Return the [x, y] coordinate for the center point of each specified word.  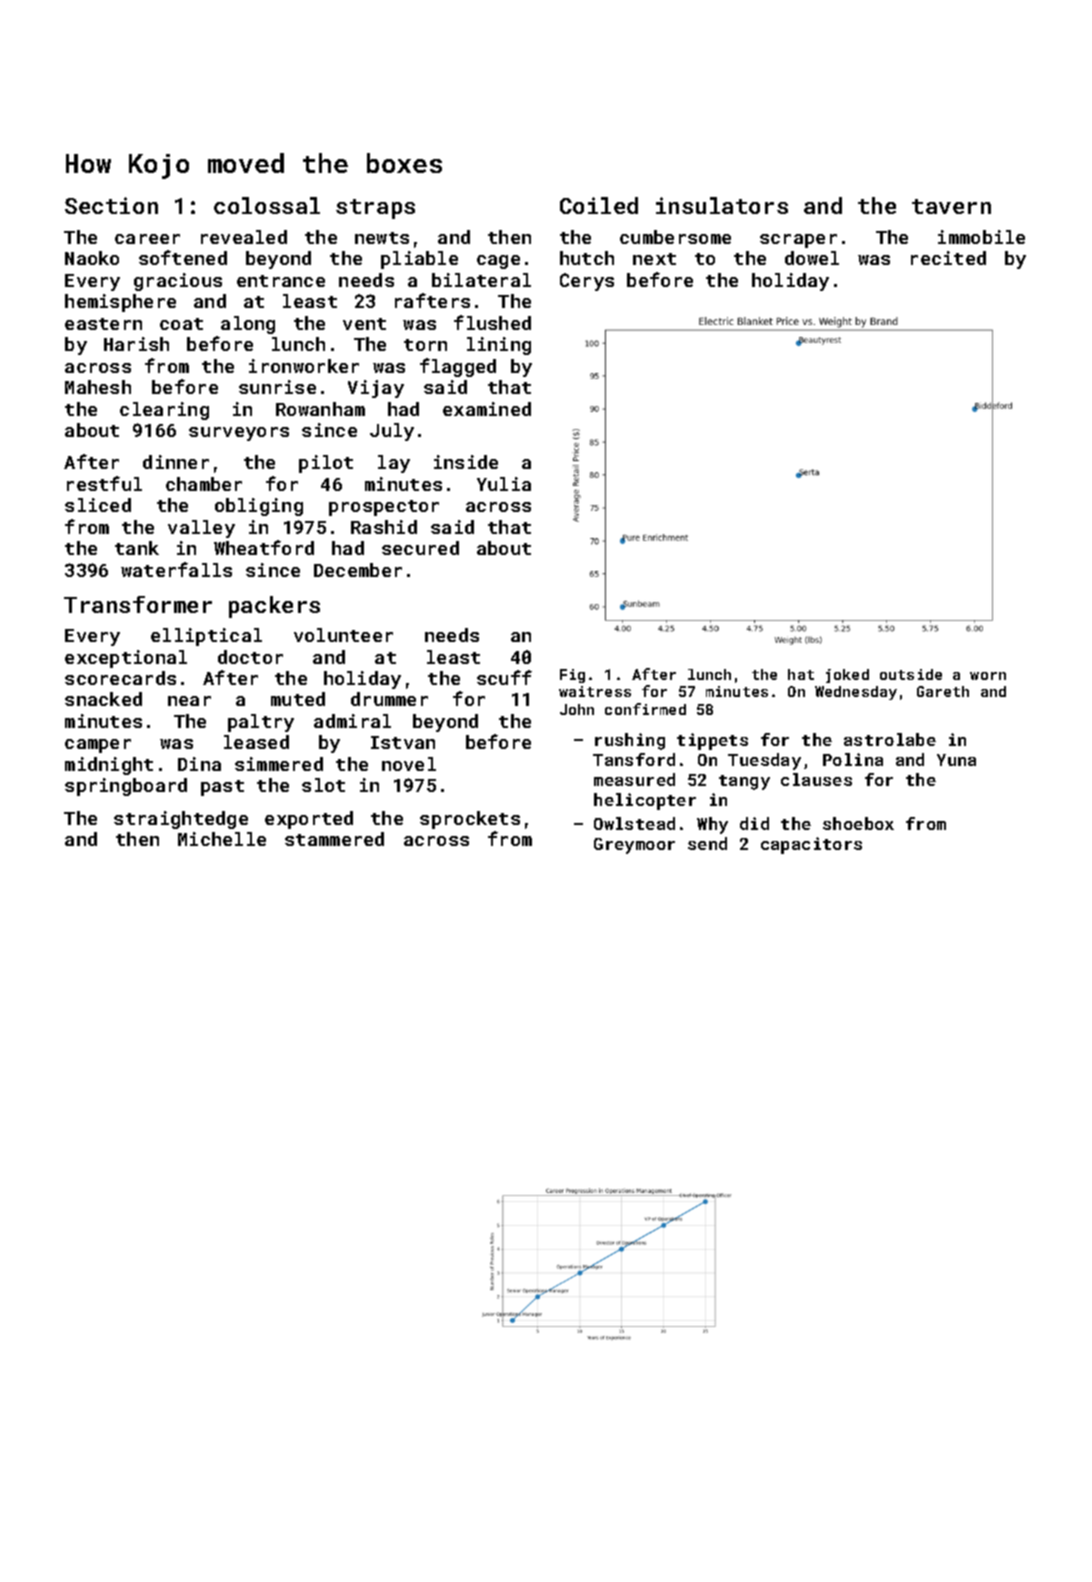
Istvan [403, 742]
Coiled [599, 205]
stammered [334, 839]
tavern [951, 206]
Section [111, 205]
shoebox [858, 823]
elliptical [206, 637]
